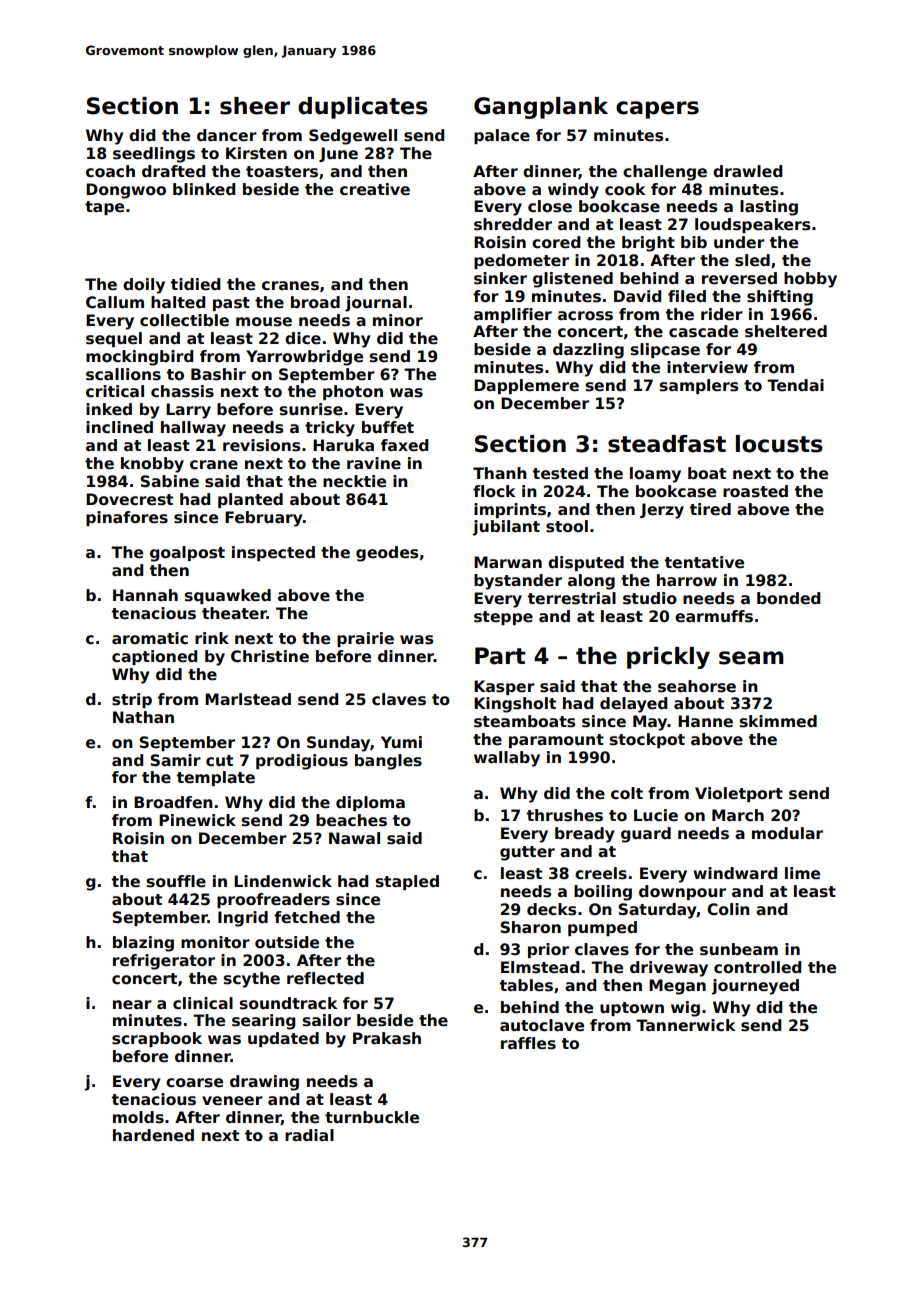 The width and height of the screenshot is (924, 1308). I want to click on cook, so click(625, 189).
